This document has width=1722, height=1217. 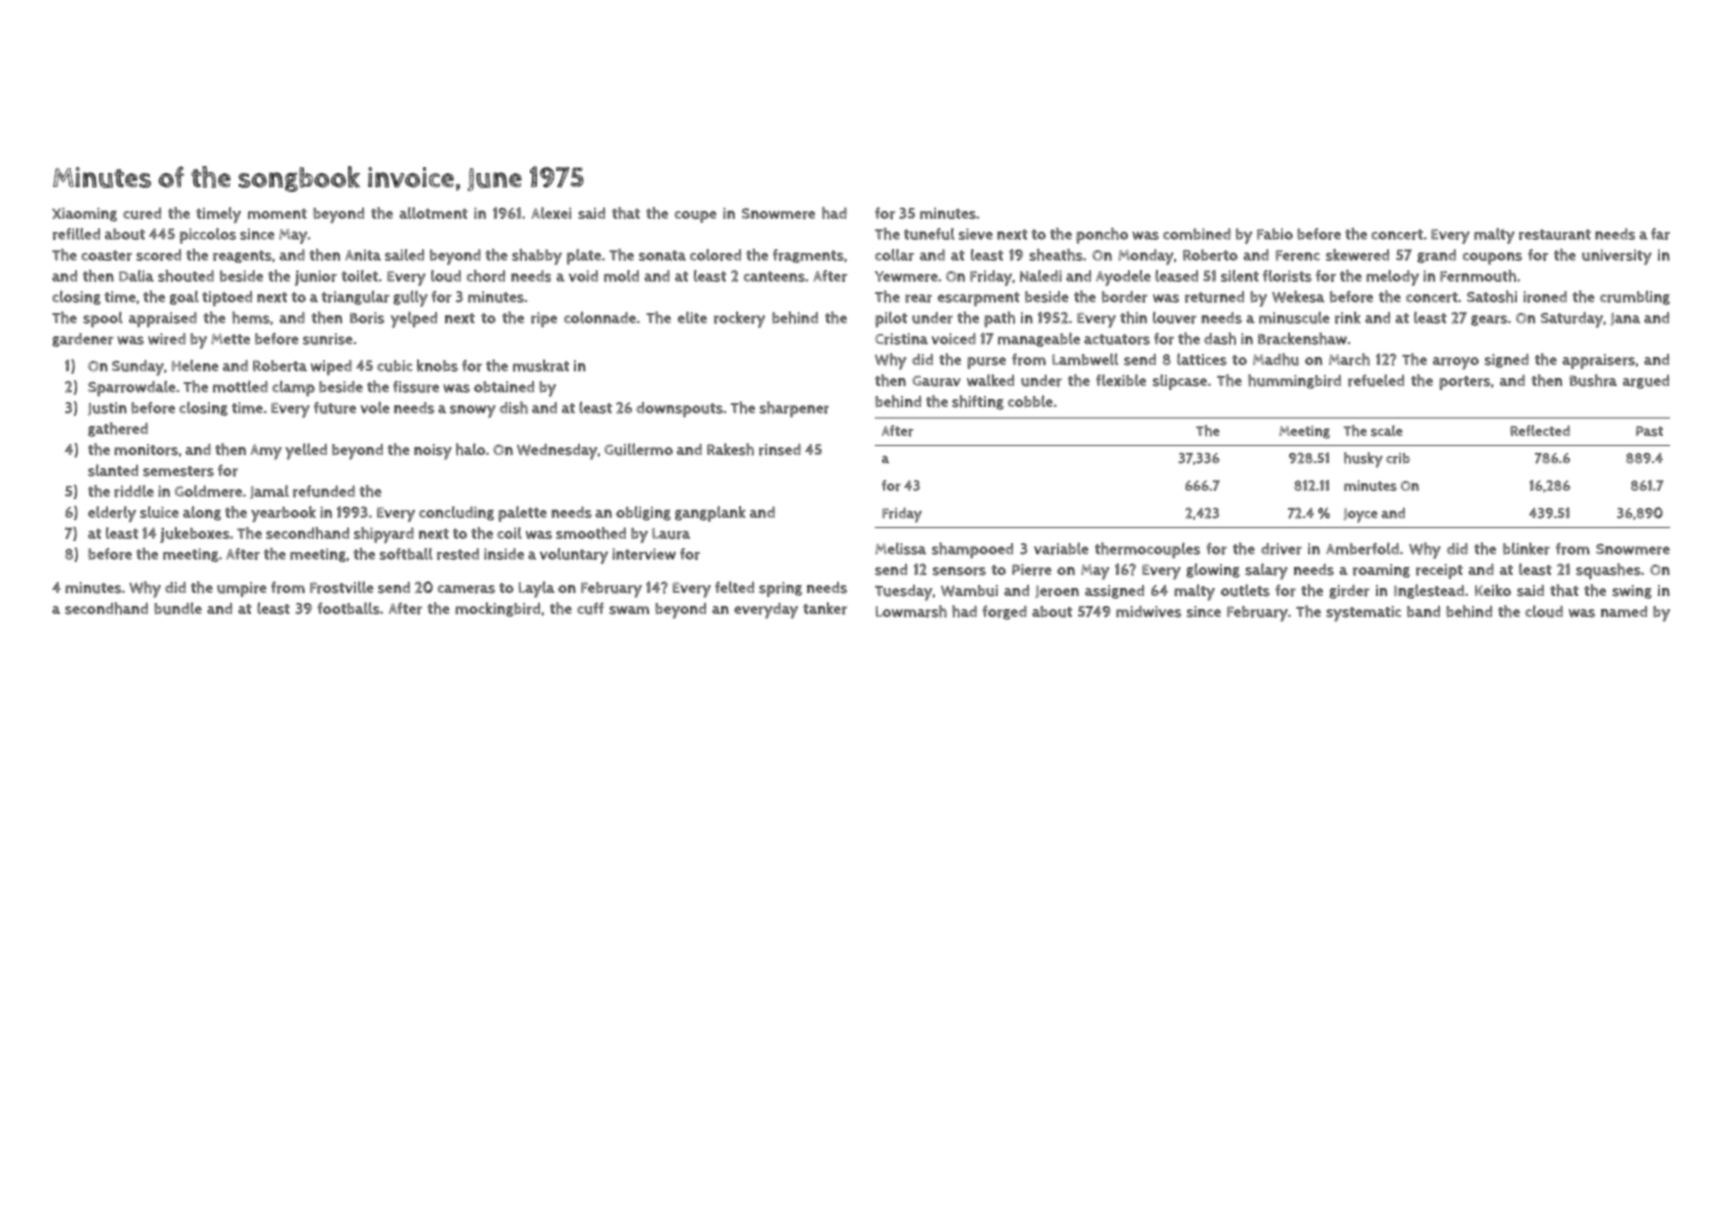 I want to click on Sunday, so click(x=138, y=368).
